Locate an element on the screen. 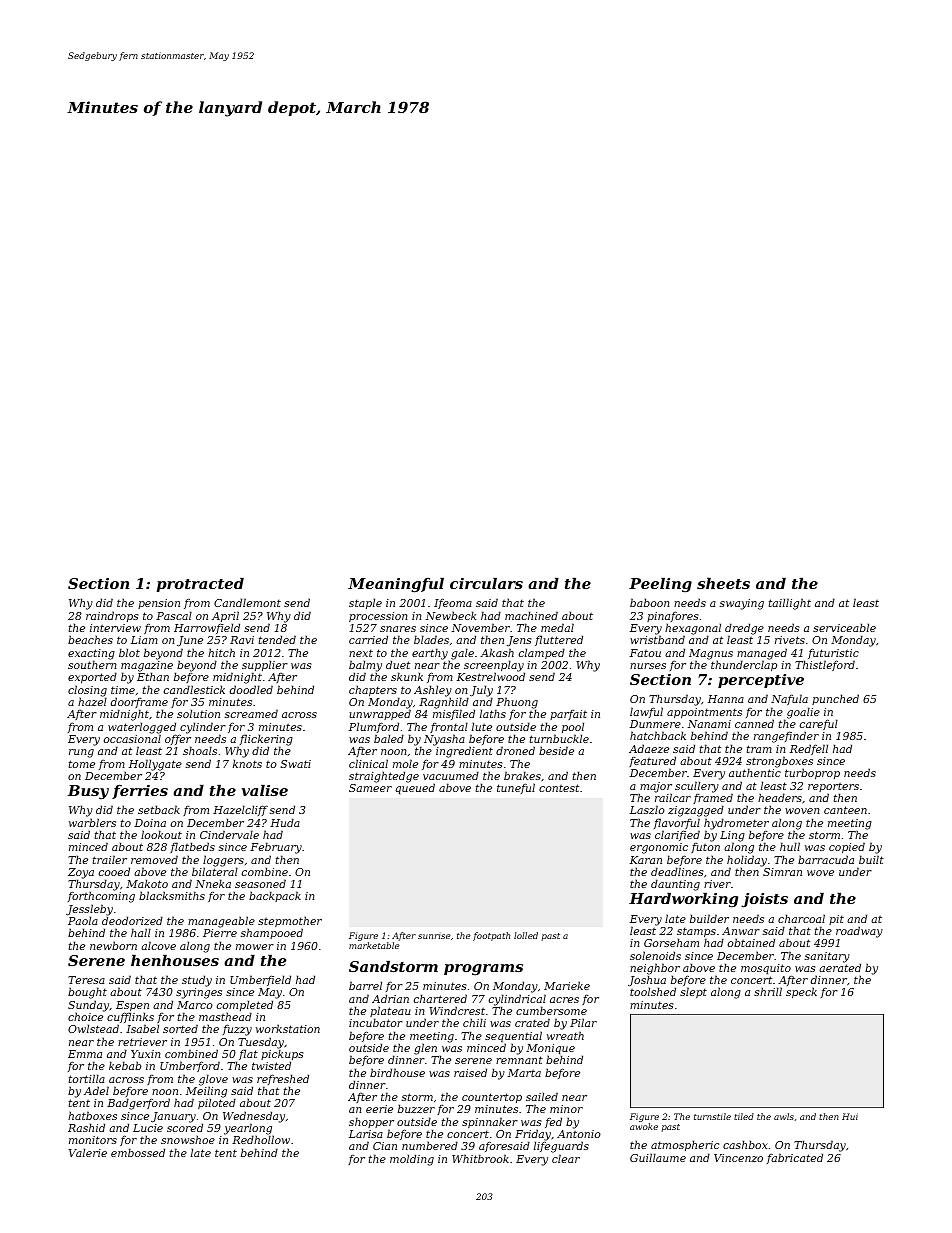  atmospheric is located at coordinates (685, 1145).
